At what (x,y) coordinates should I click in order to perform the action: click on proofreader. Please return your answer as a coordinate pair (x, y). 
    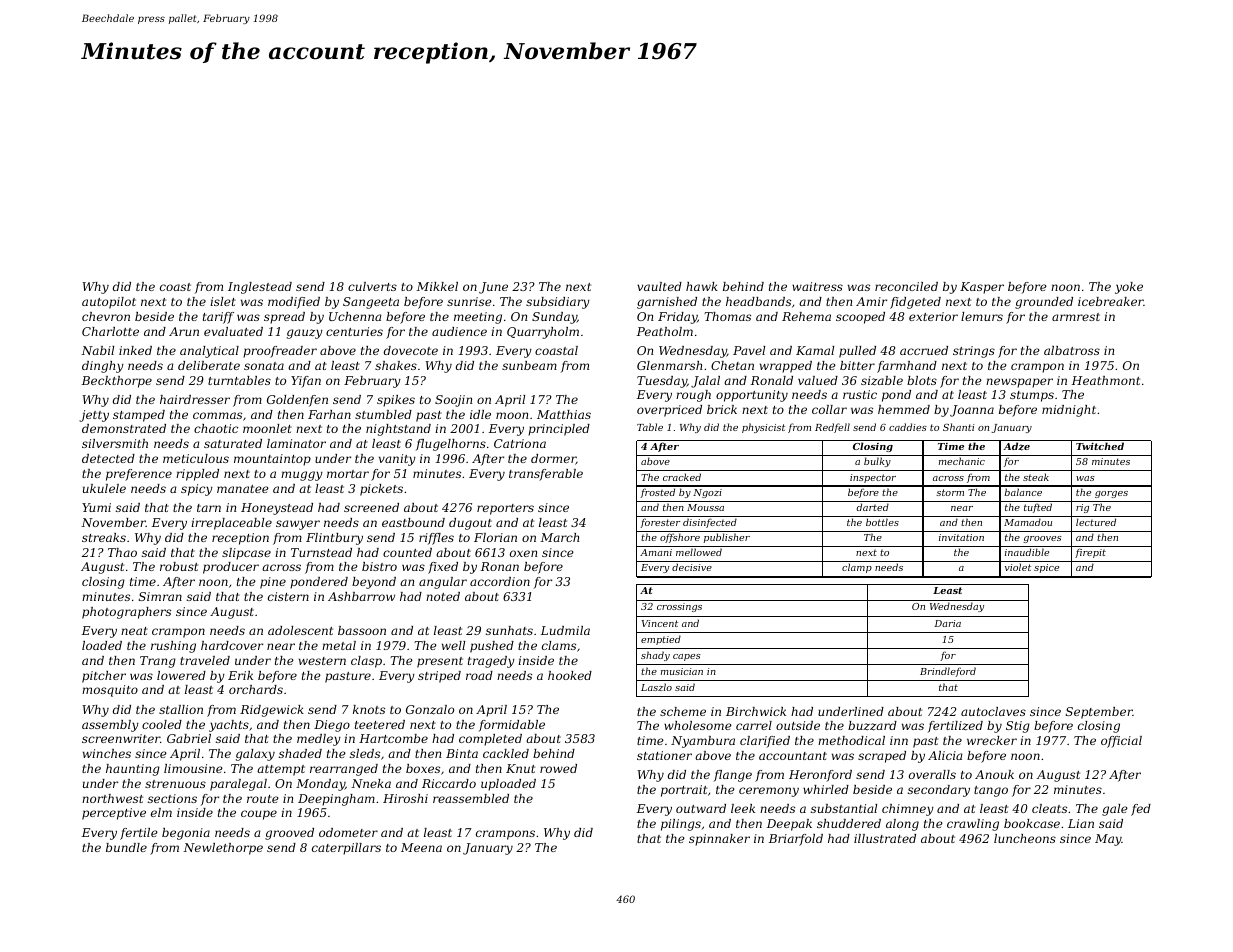
    Looking at the image, I should click on (280, 352).
